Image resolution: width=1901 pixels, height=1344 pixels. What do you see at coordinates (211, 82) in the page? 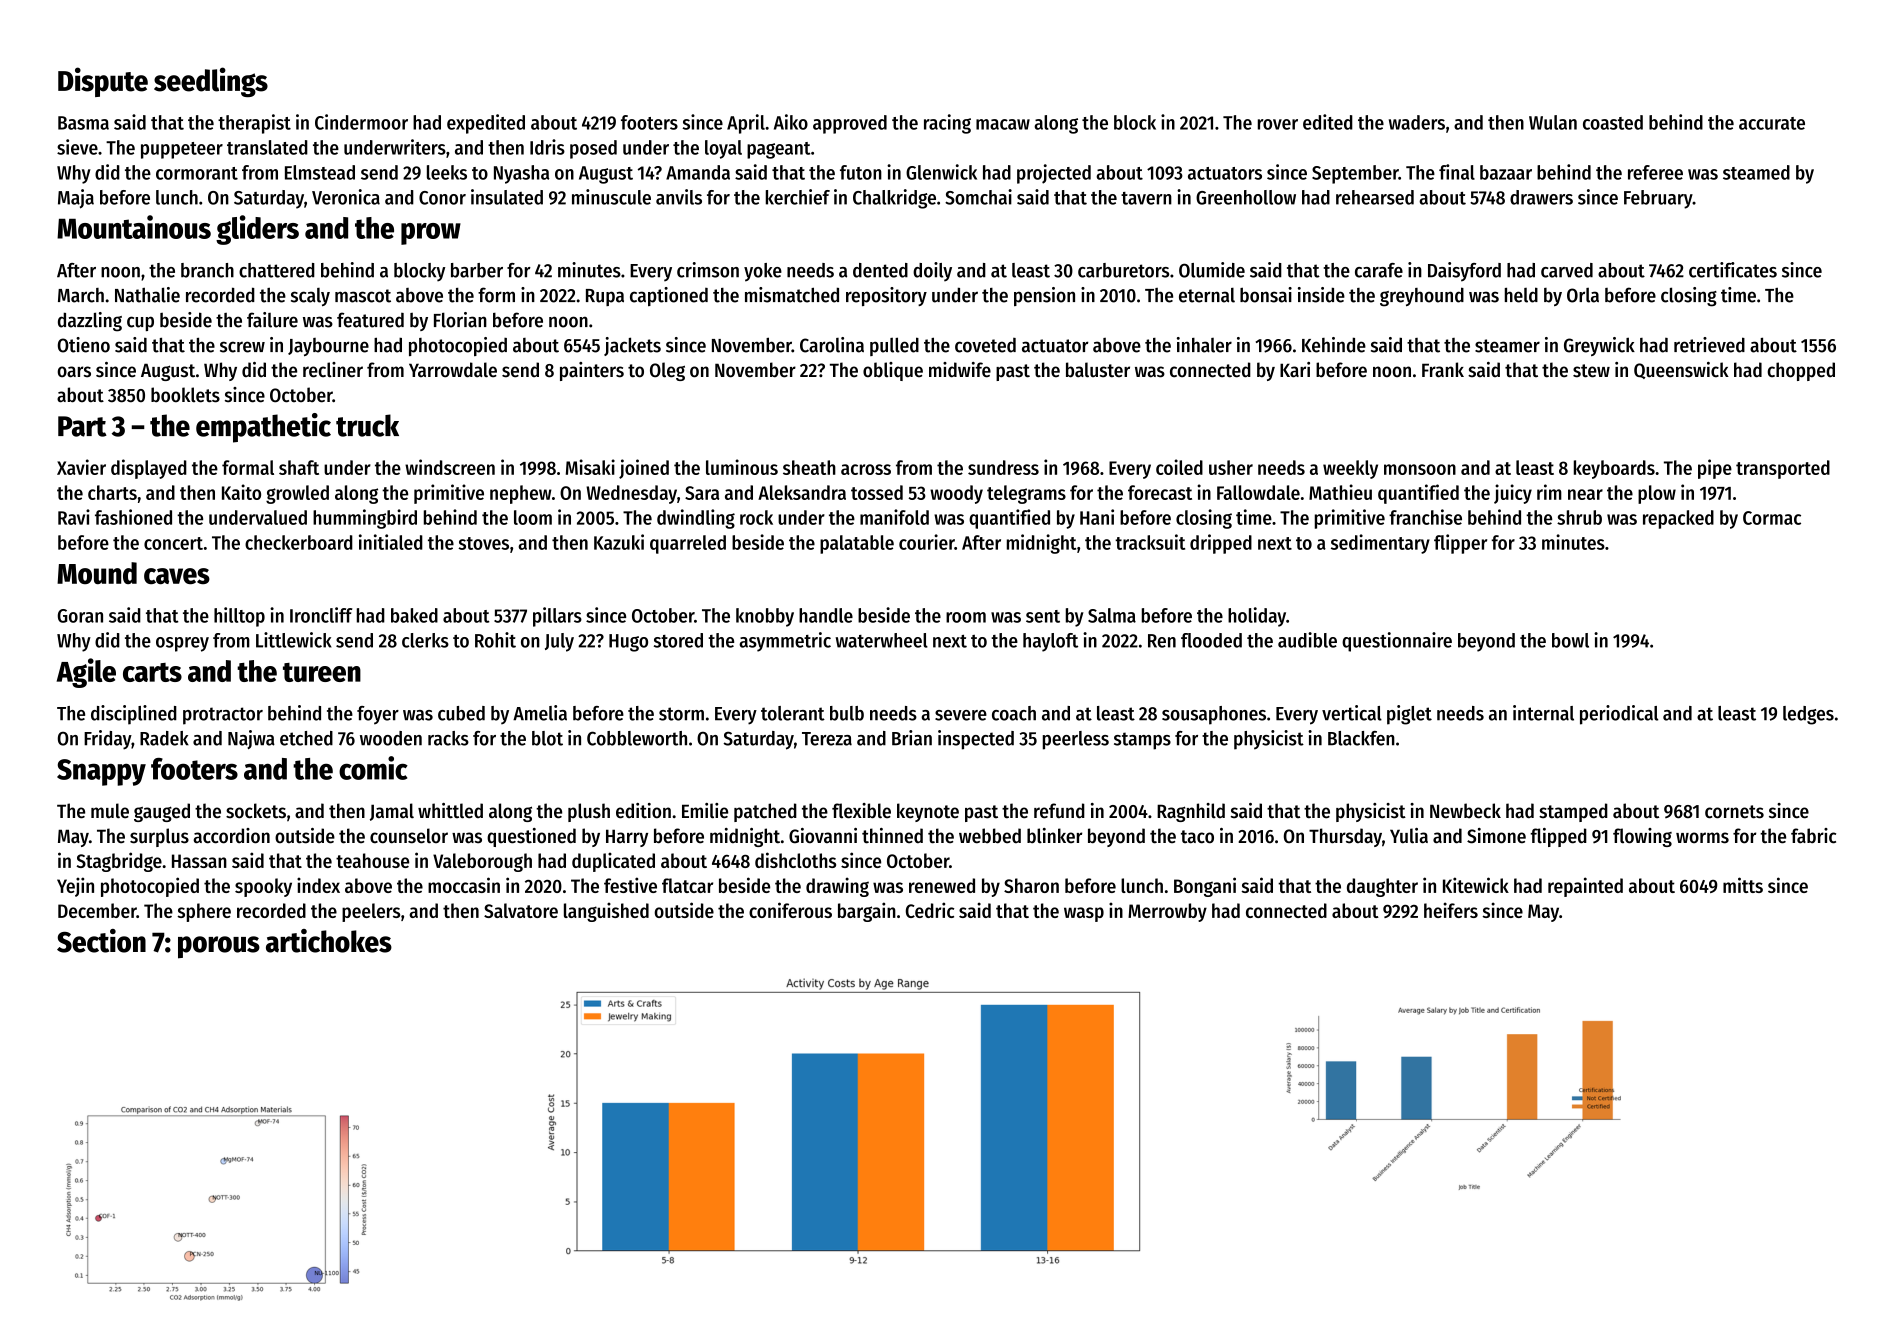
I see `seedlings` at bounding box center [211, 82].
